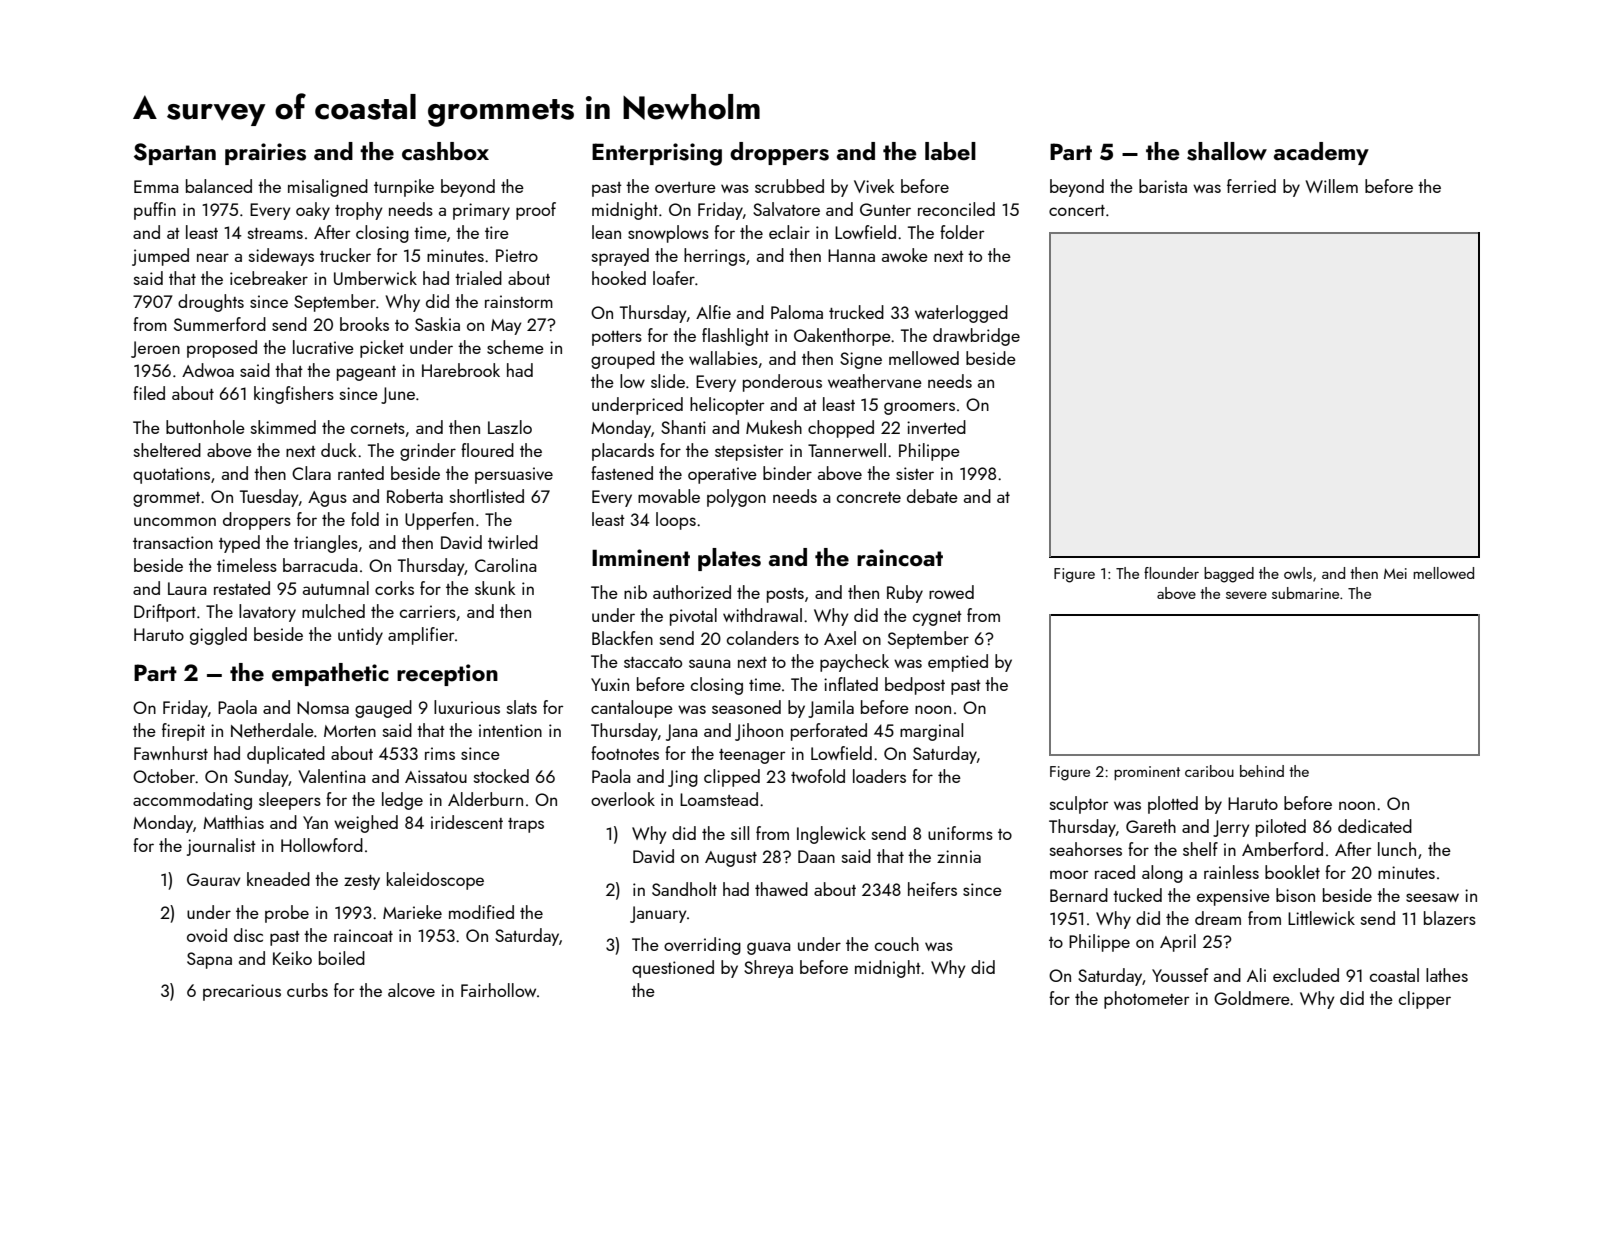 Image resolution: width=1613 pixels, height=1246 pixels. What do you see at coordinates (445, 151) in the image?
I see `cashbox` at bounding box center [445, 151].
